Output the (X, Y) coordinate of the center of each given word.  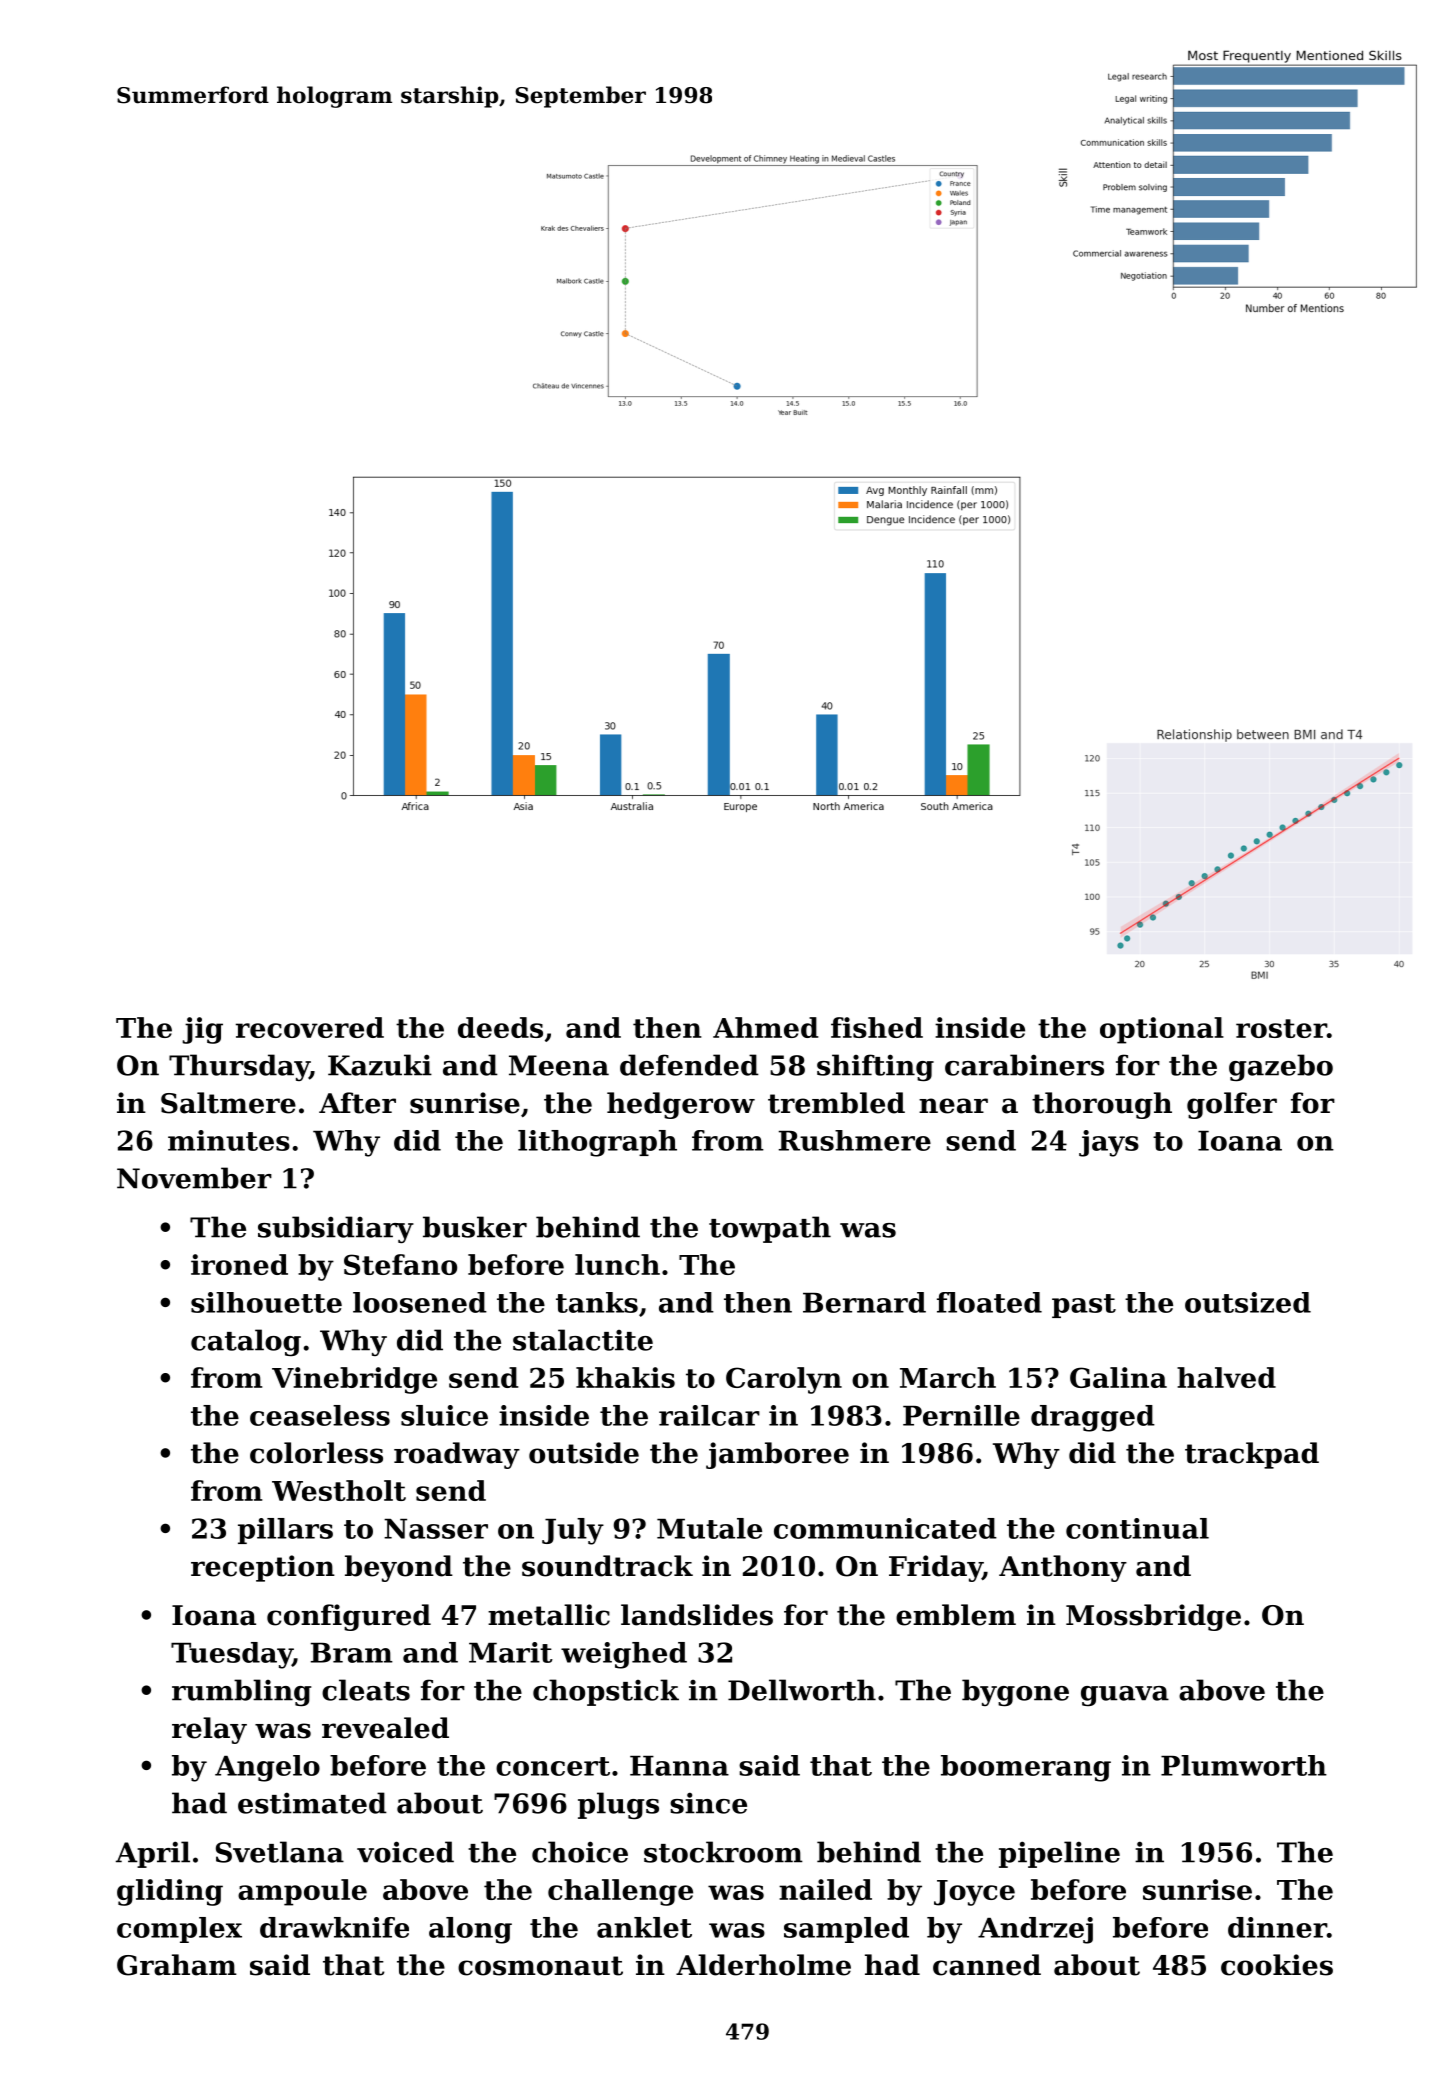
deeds (500, 1027)
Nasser (436, 1529)
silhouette (266, 1302)
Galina (1118, 1377)
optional (1162, 1030)
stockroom (723, 1852)
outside (584, 1453)
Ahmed (766, 1027)
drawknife (334, 1927)
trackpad (1252, 1455)
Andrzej (1035, 1930)
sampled (846, 1930)
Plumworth (1244, 1765)
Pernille (961, 1415)
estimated (312, 1803)
